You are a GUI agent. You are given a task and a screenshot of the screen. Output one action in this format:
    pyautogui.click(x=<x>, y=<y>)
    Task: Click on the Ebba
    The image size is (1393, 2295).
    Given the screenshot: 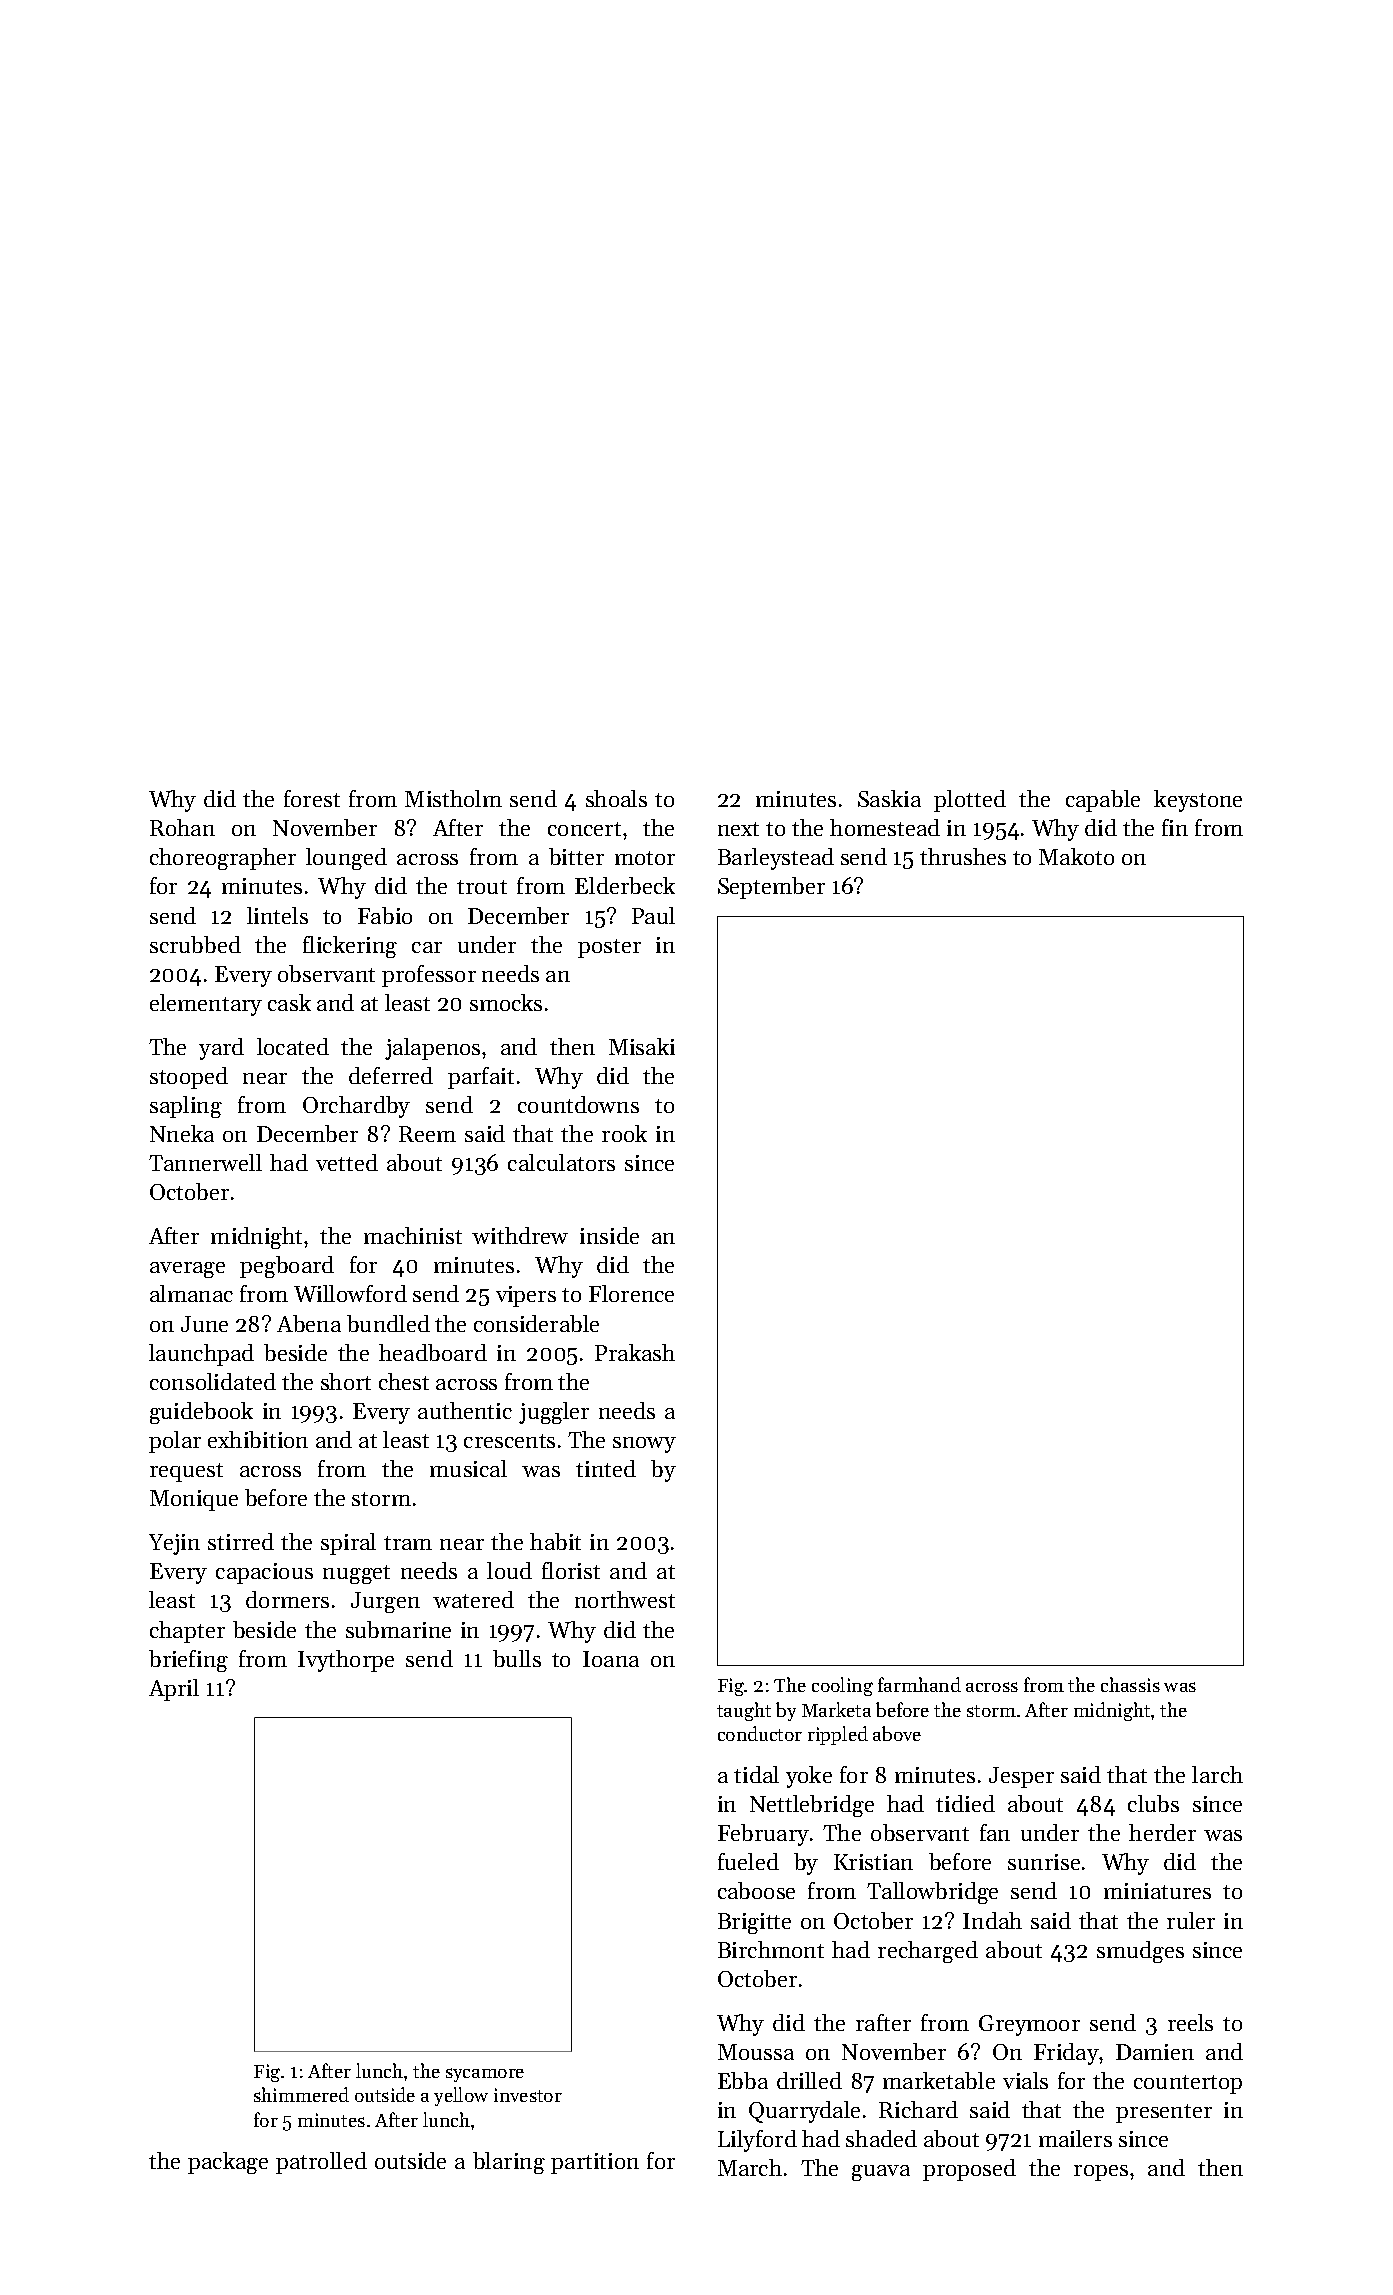 What is the action you would take?
    pyautogui.click(x=743, y=2080)
